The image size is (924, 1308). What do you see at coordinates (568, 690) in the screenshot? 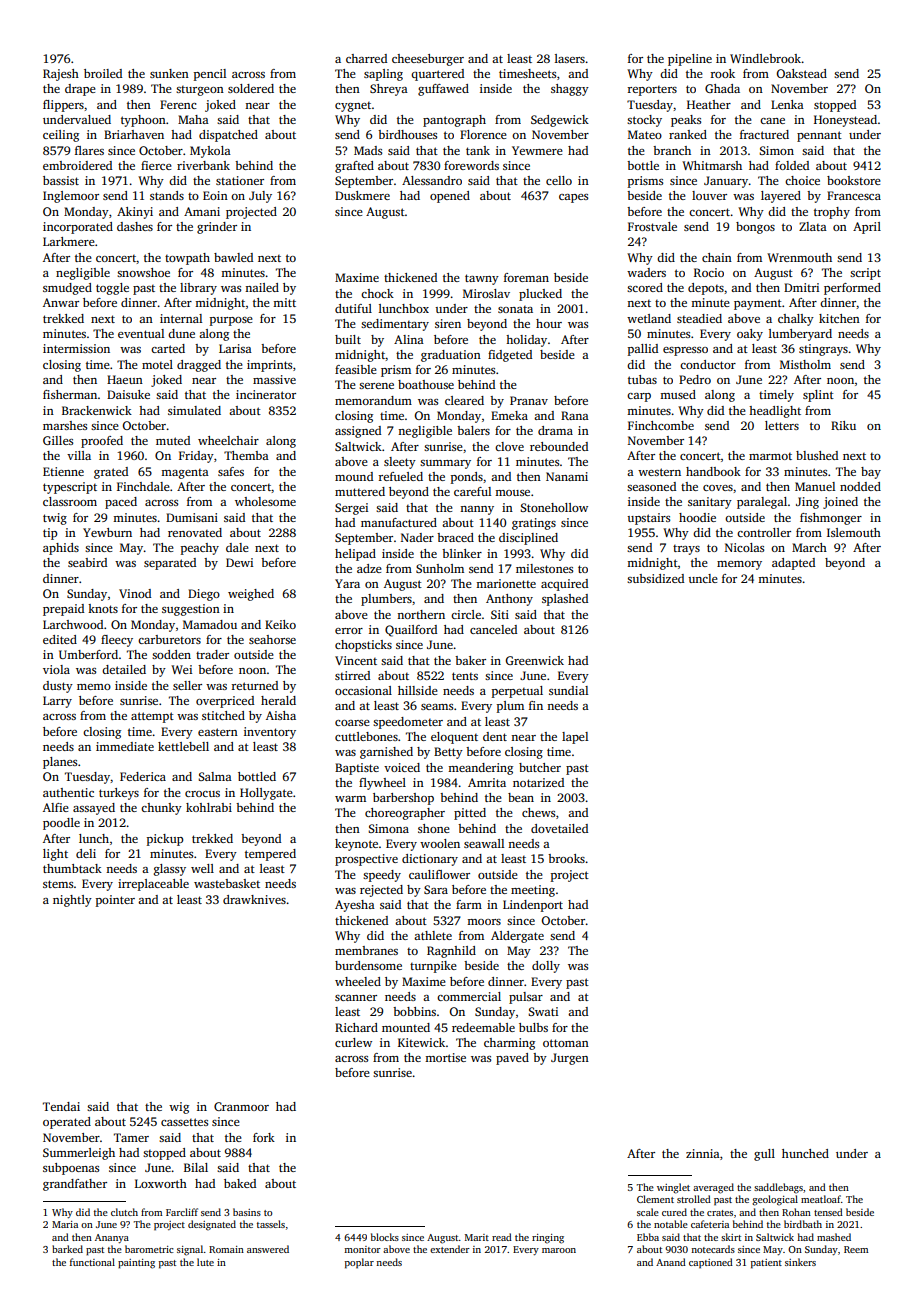
I see `sundial` at bounding box center [568, 690].
